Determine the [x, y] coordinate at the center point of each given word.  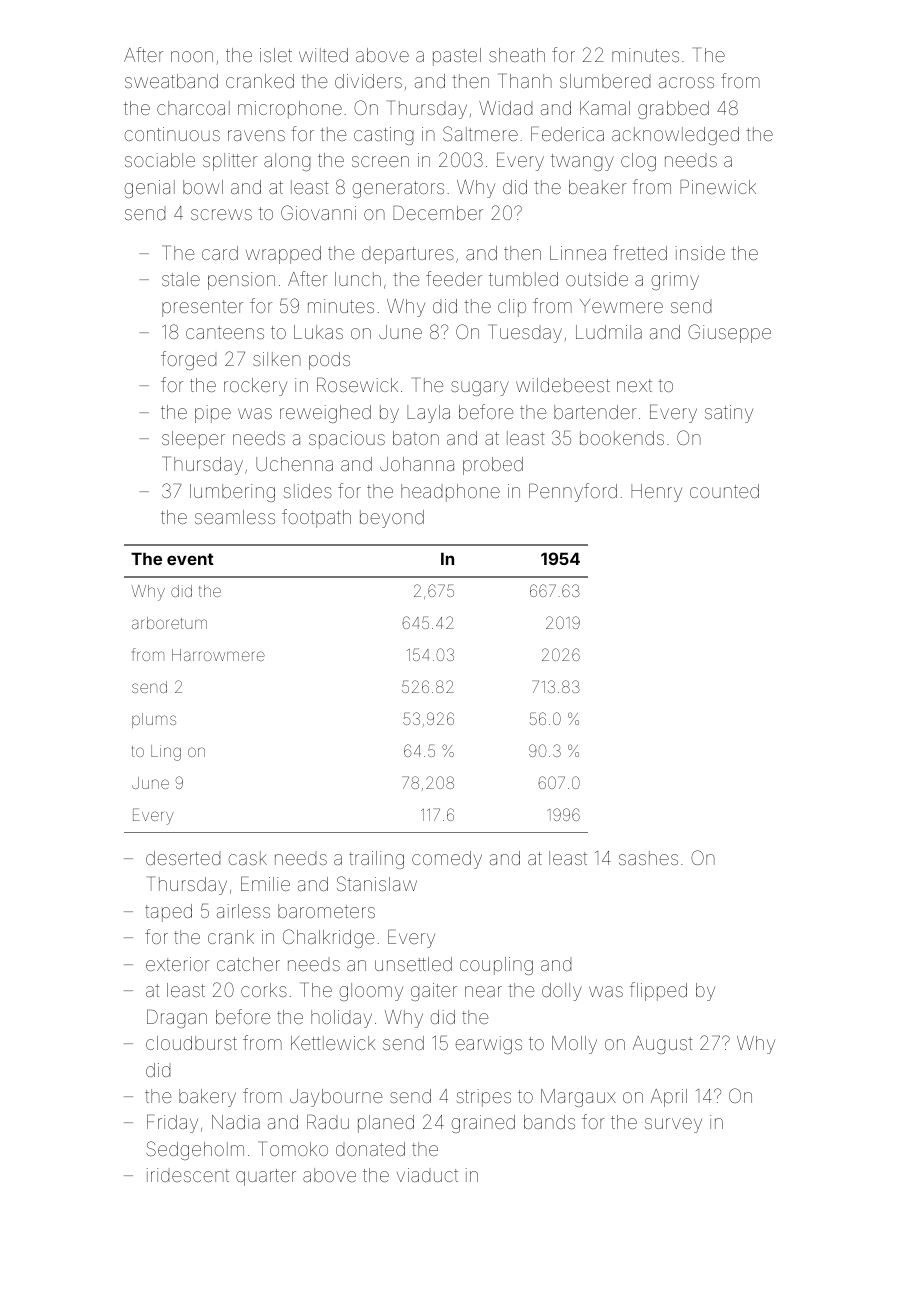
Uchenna [294, 464]
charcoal [193, 108]
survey [673, 1125]
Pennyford [573, 492]
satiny [729, 414]
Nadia [236, 1122]
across [686, 82]
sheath [517, 55]
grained [483, 1124]
